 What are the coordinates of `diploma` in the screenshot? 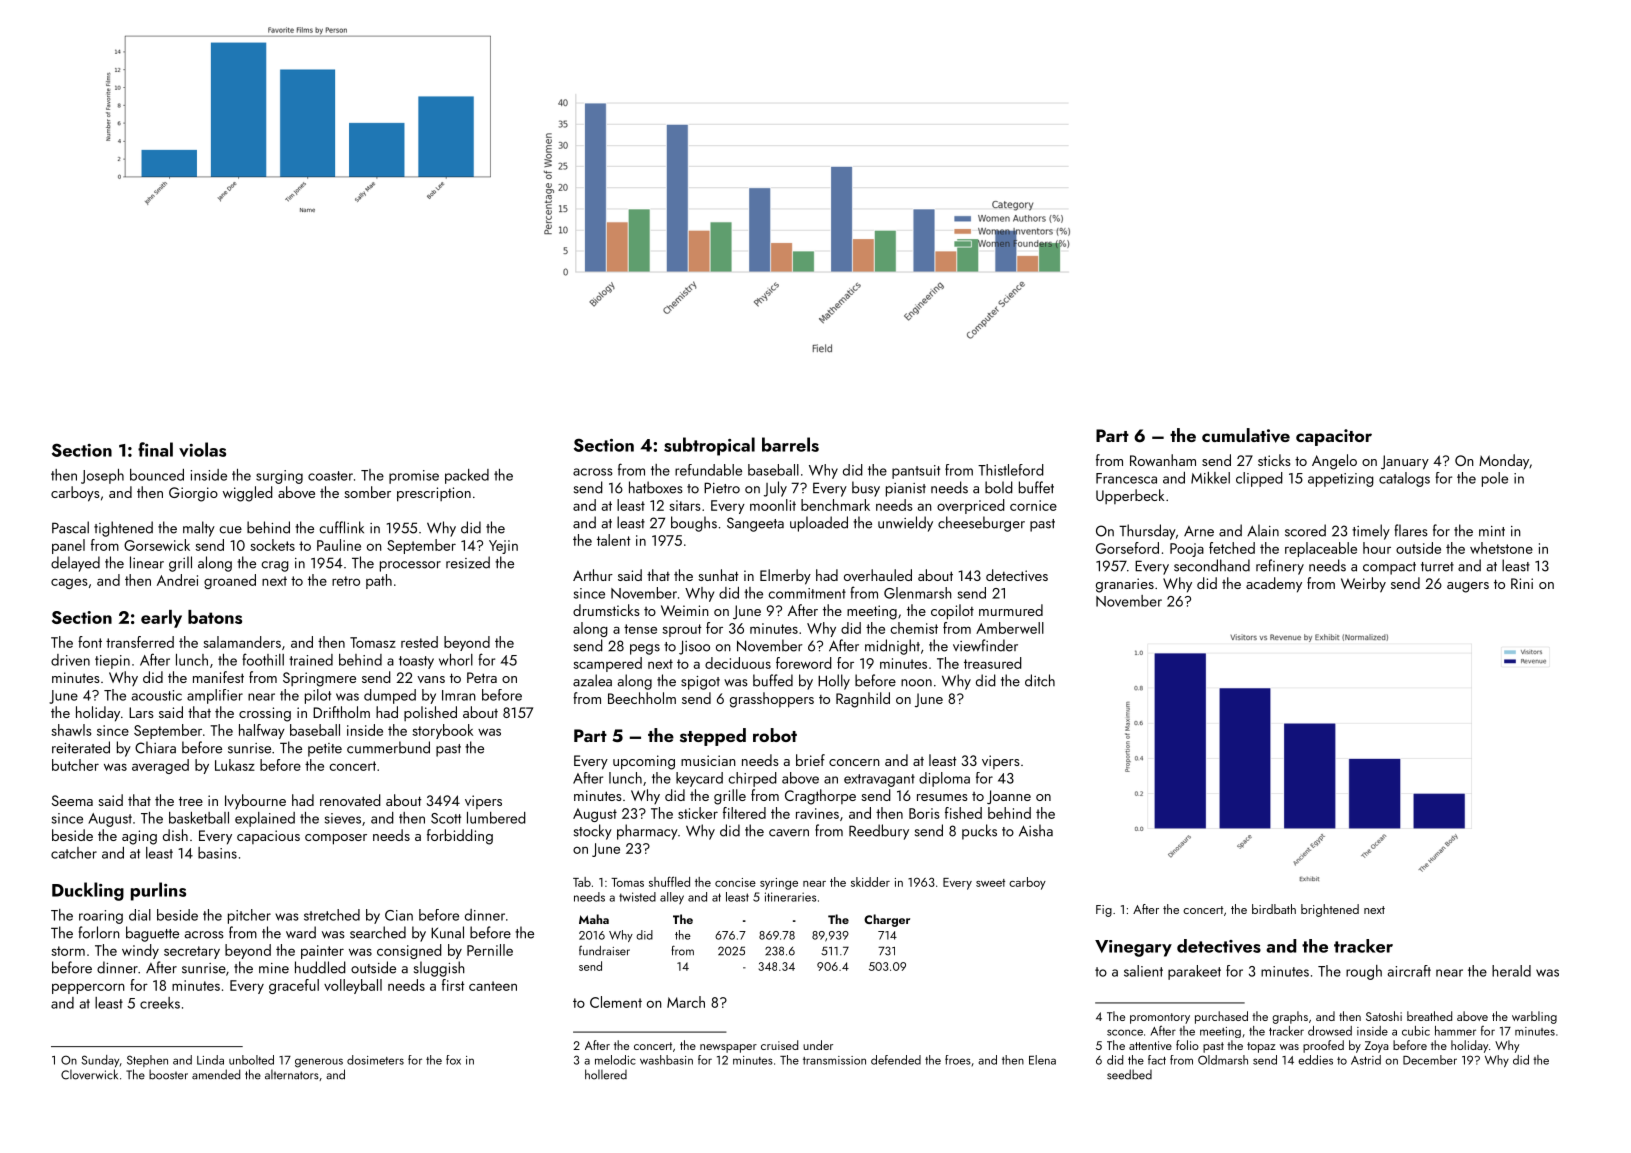 It's located at (944, 779).
